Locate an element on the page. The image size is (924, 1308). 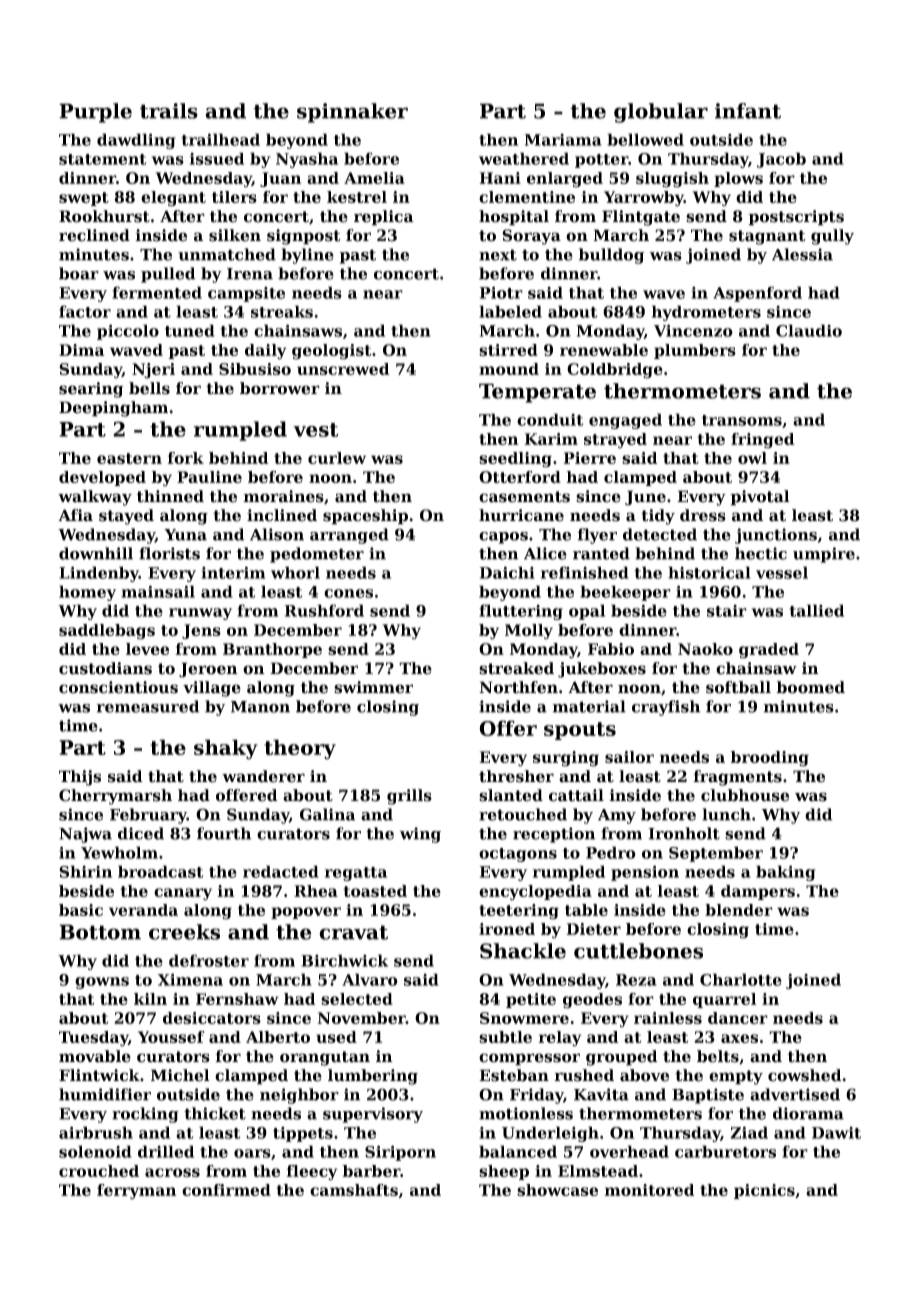
brooding is located at coordinates (770, 759).
